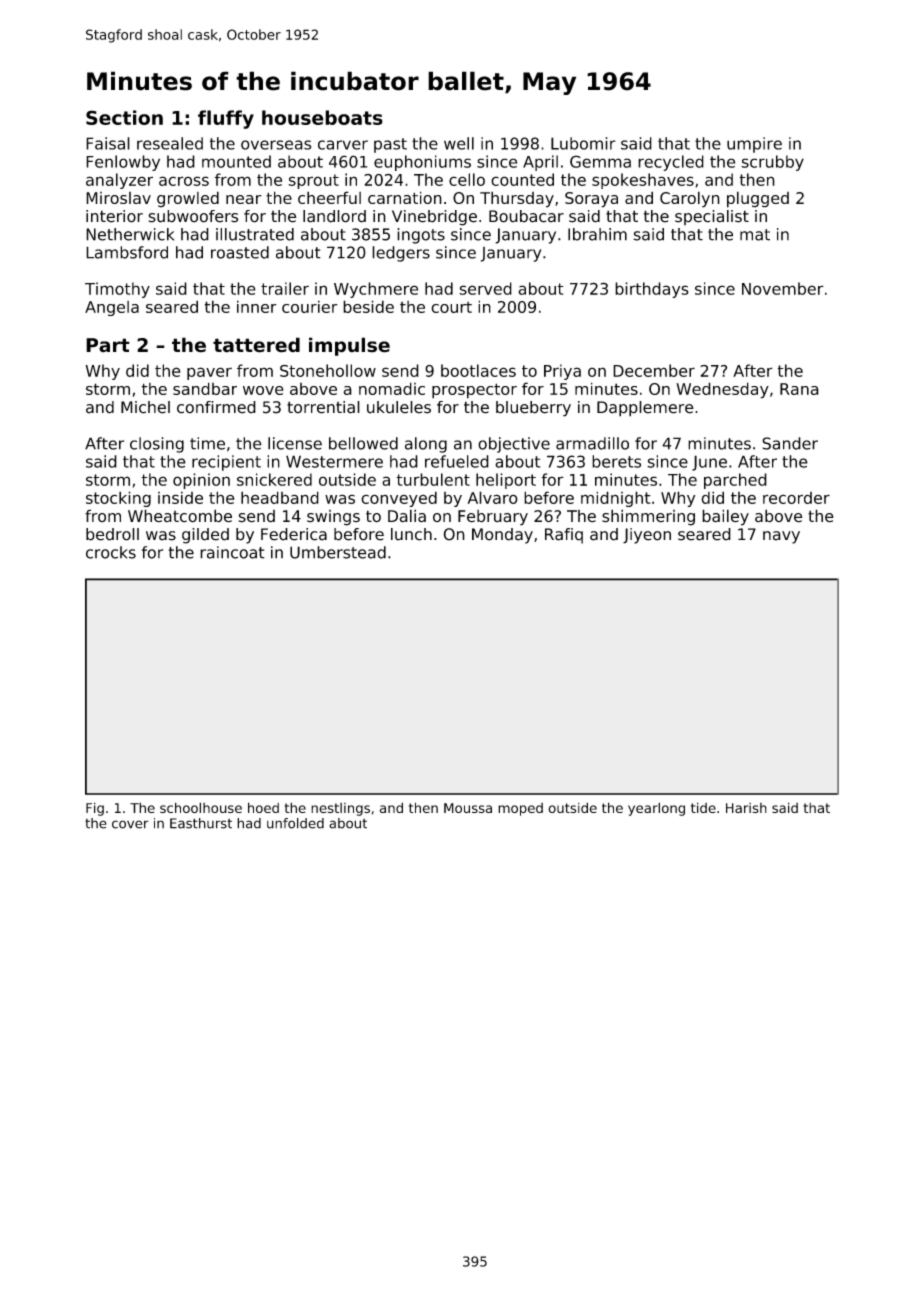 This document has width=924, height=1308. I want to click on recorder, so click(796, 498).
